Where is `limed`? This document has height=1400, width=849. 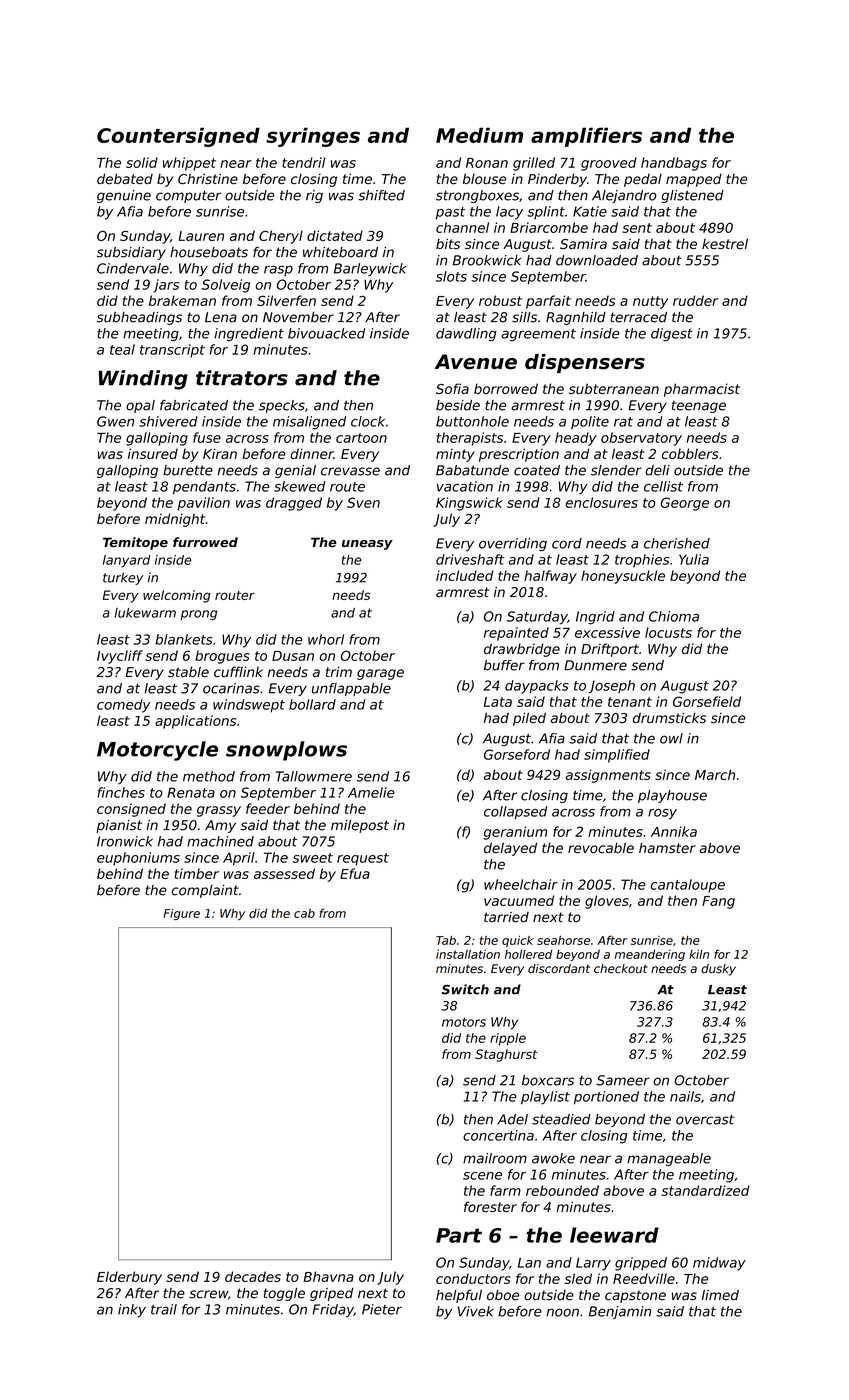 limed is located at coordinates (720, 1295).
